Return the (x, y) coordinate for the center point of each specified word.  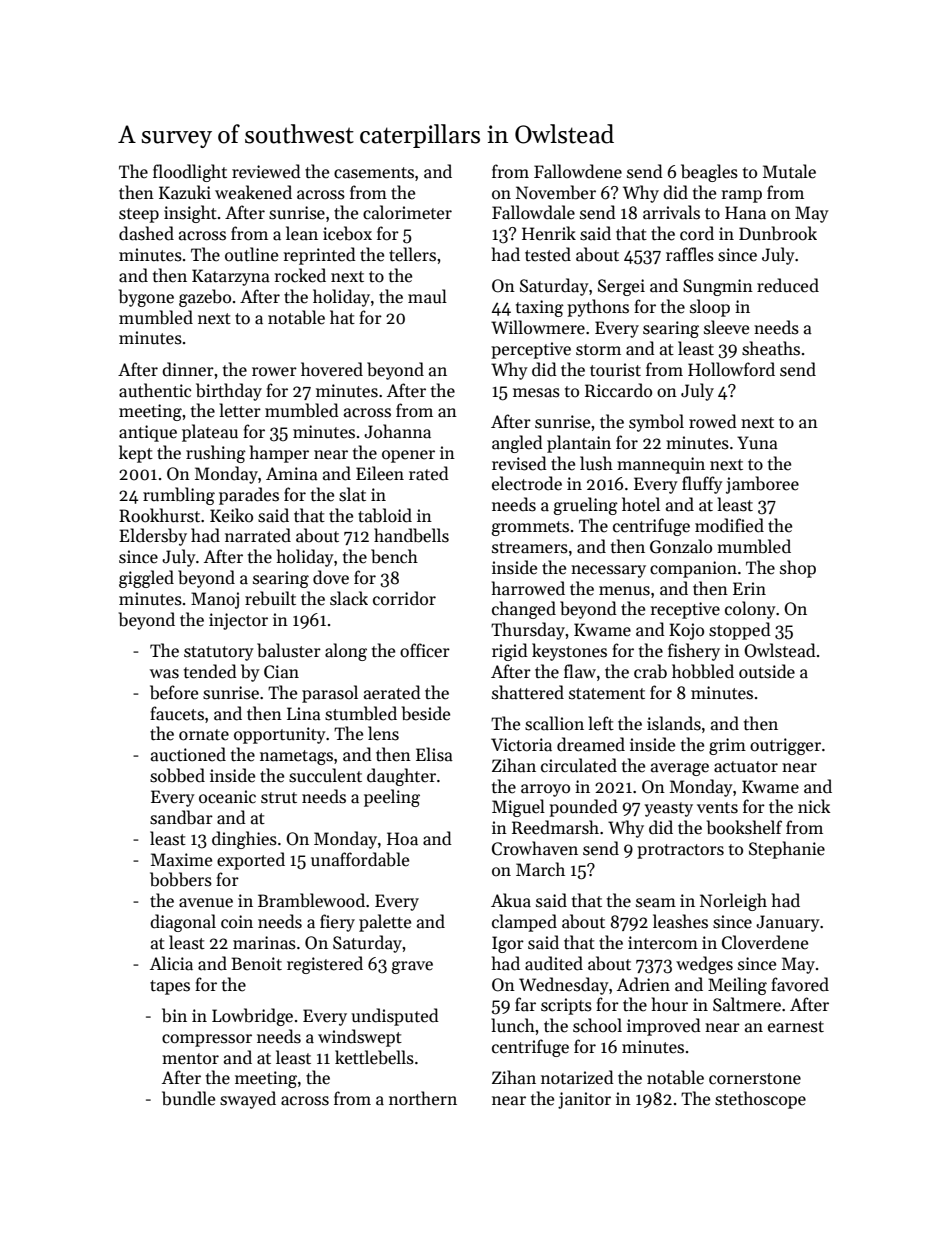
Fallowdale (533, 212)
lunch (513, 1025)
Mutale (789, 171)
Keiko (231, 515)
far (525, 1004)
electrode (527, 483)
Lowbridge (252, 1017)
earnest (796, 1027)
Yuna (757, 443)
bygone (146, 298)
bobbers (181, 879)
